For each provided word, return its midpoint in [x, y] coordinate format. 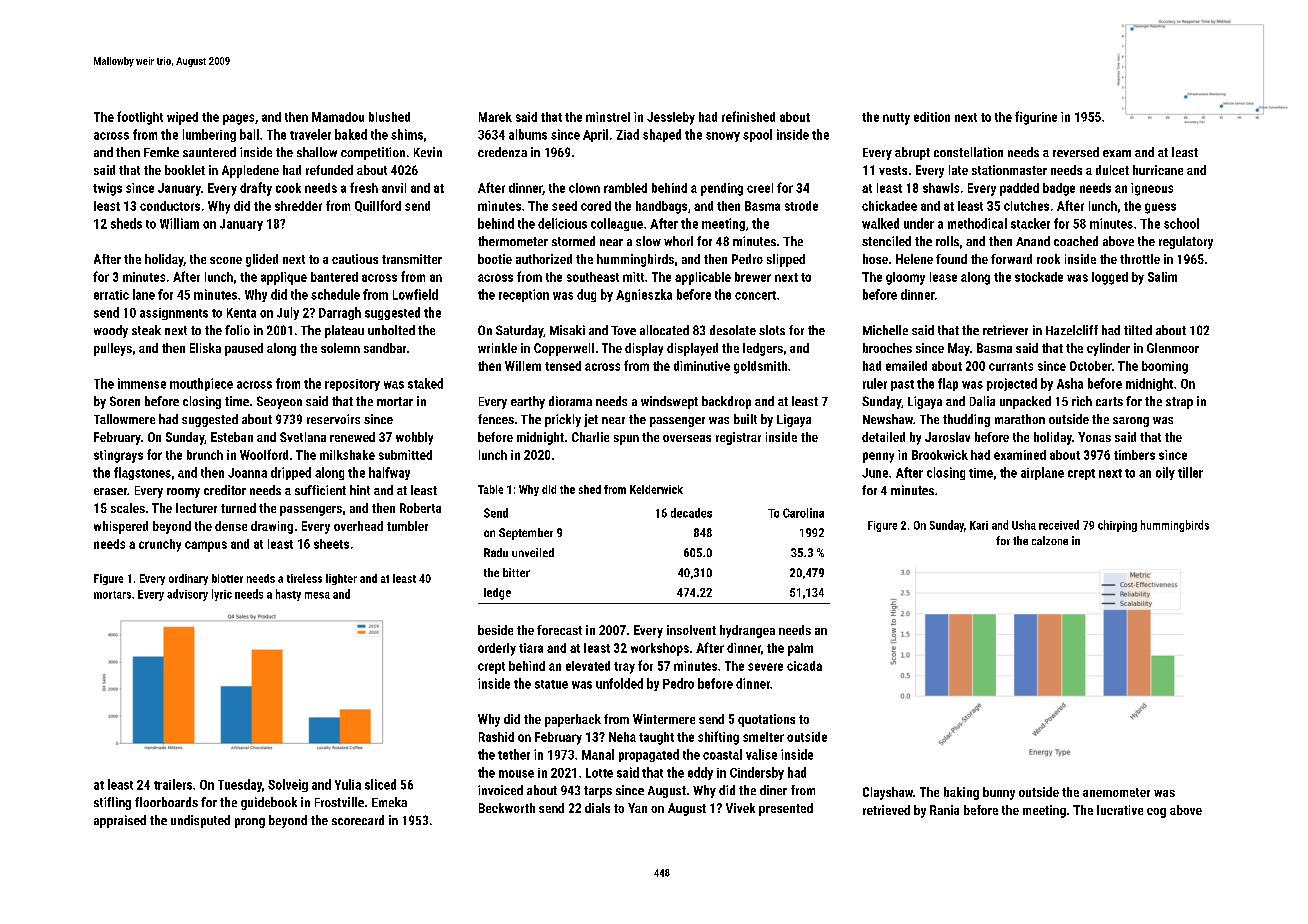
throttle [1140, 259]
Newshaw [888, 419]
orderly [497, 649]
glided [262, 260]
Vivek [740, 808]
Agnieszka [644, 295]
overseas [687, 438]
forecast [559, 630]
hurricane [1158, 170]
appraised [120, 821]
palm [800, 649]
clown [584, 188]
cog [1156, 813]
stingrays [118, 456]
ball [249, 134]
